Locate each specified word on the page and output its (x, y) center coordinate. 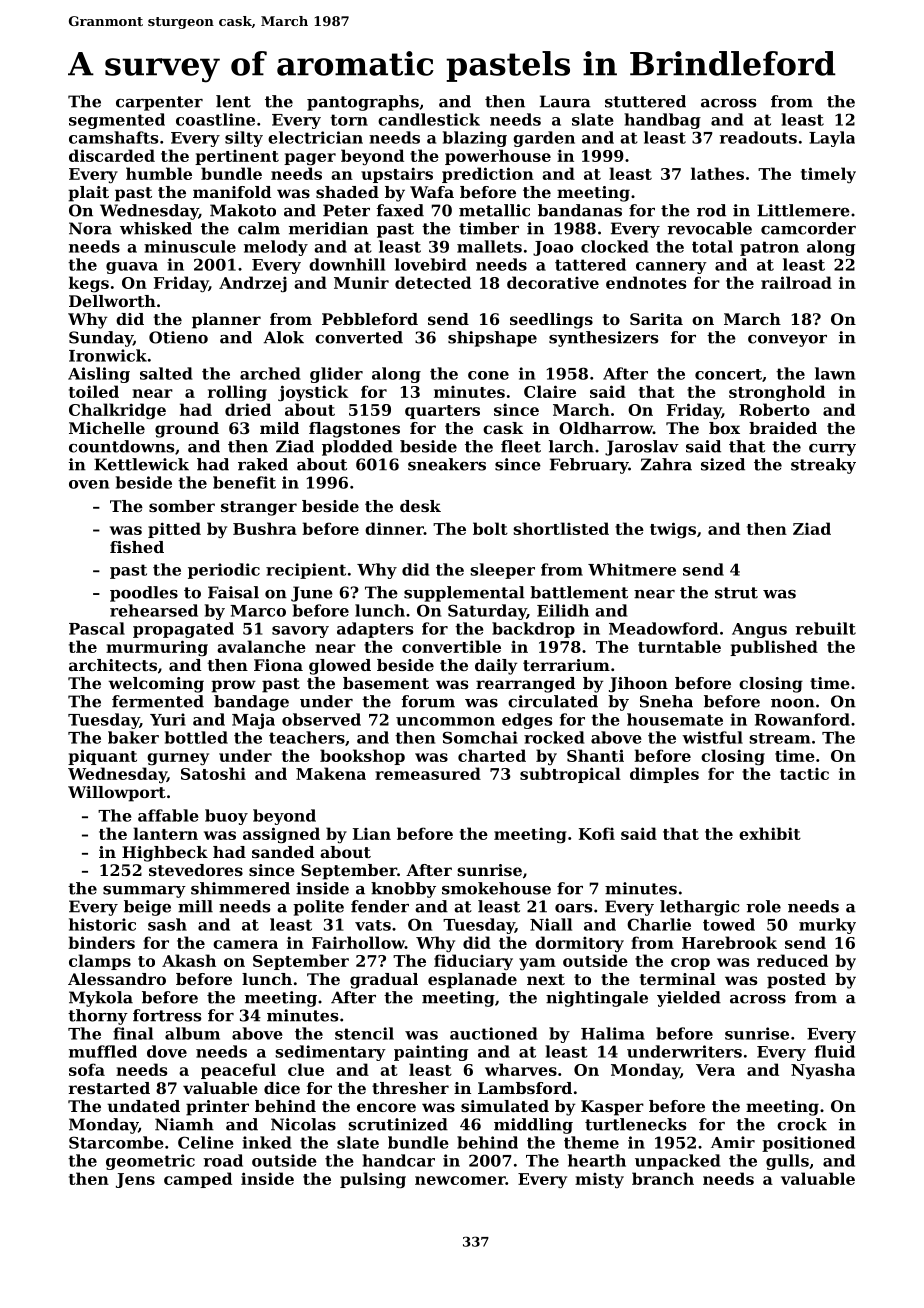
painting (431, 1053)
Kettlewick (141, 464)
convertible (451, 646)
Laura (565, 101)
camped (198, 1180)
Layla (832, 139)
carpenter (159, 103)
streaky (823, 466)
